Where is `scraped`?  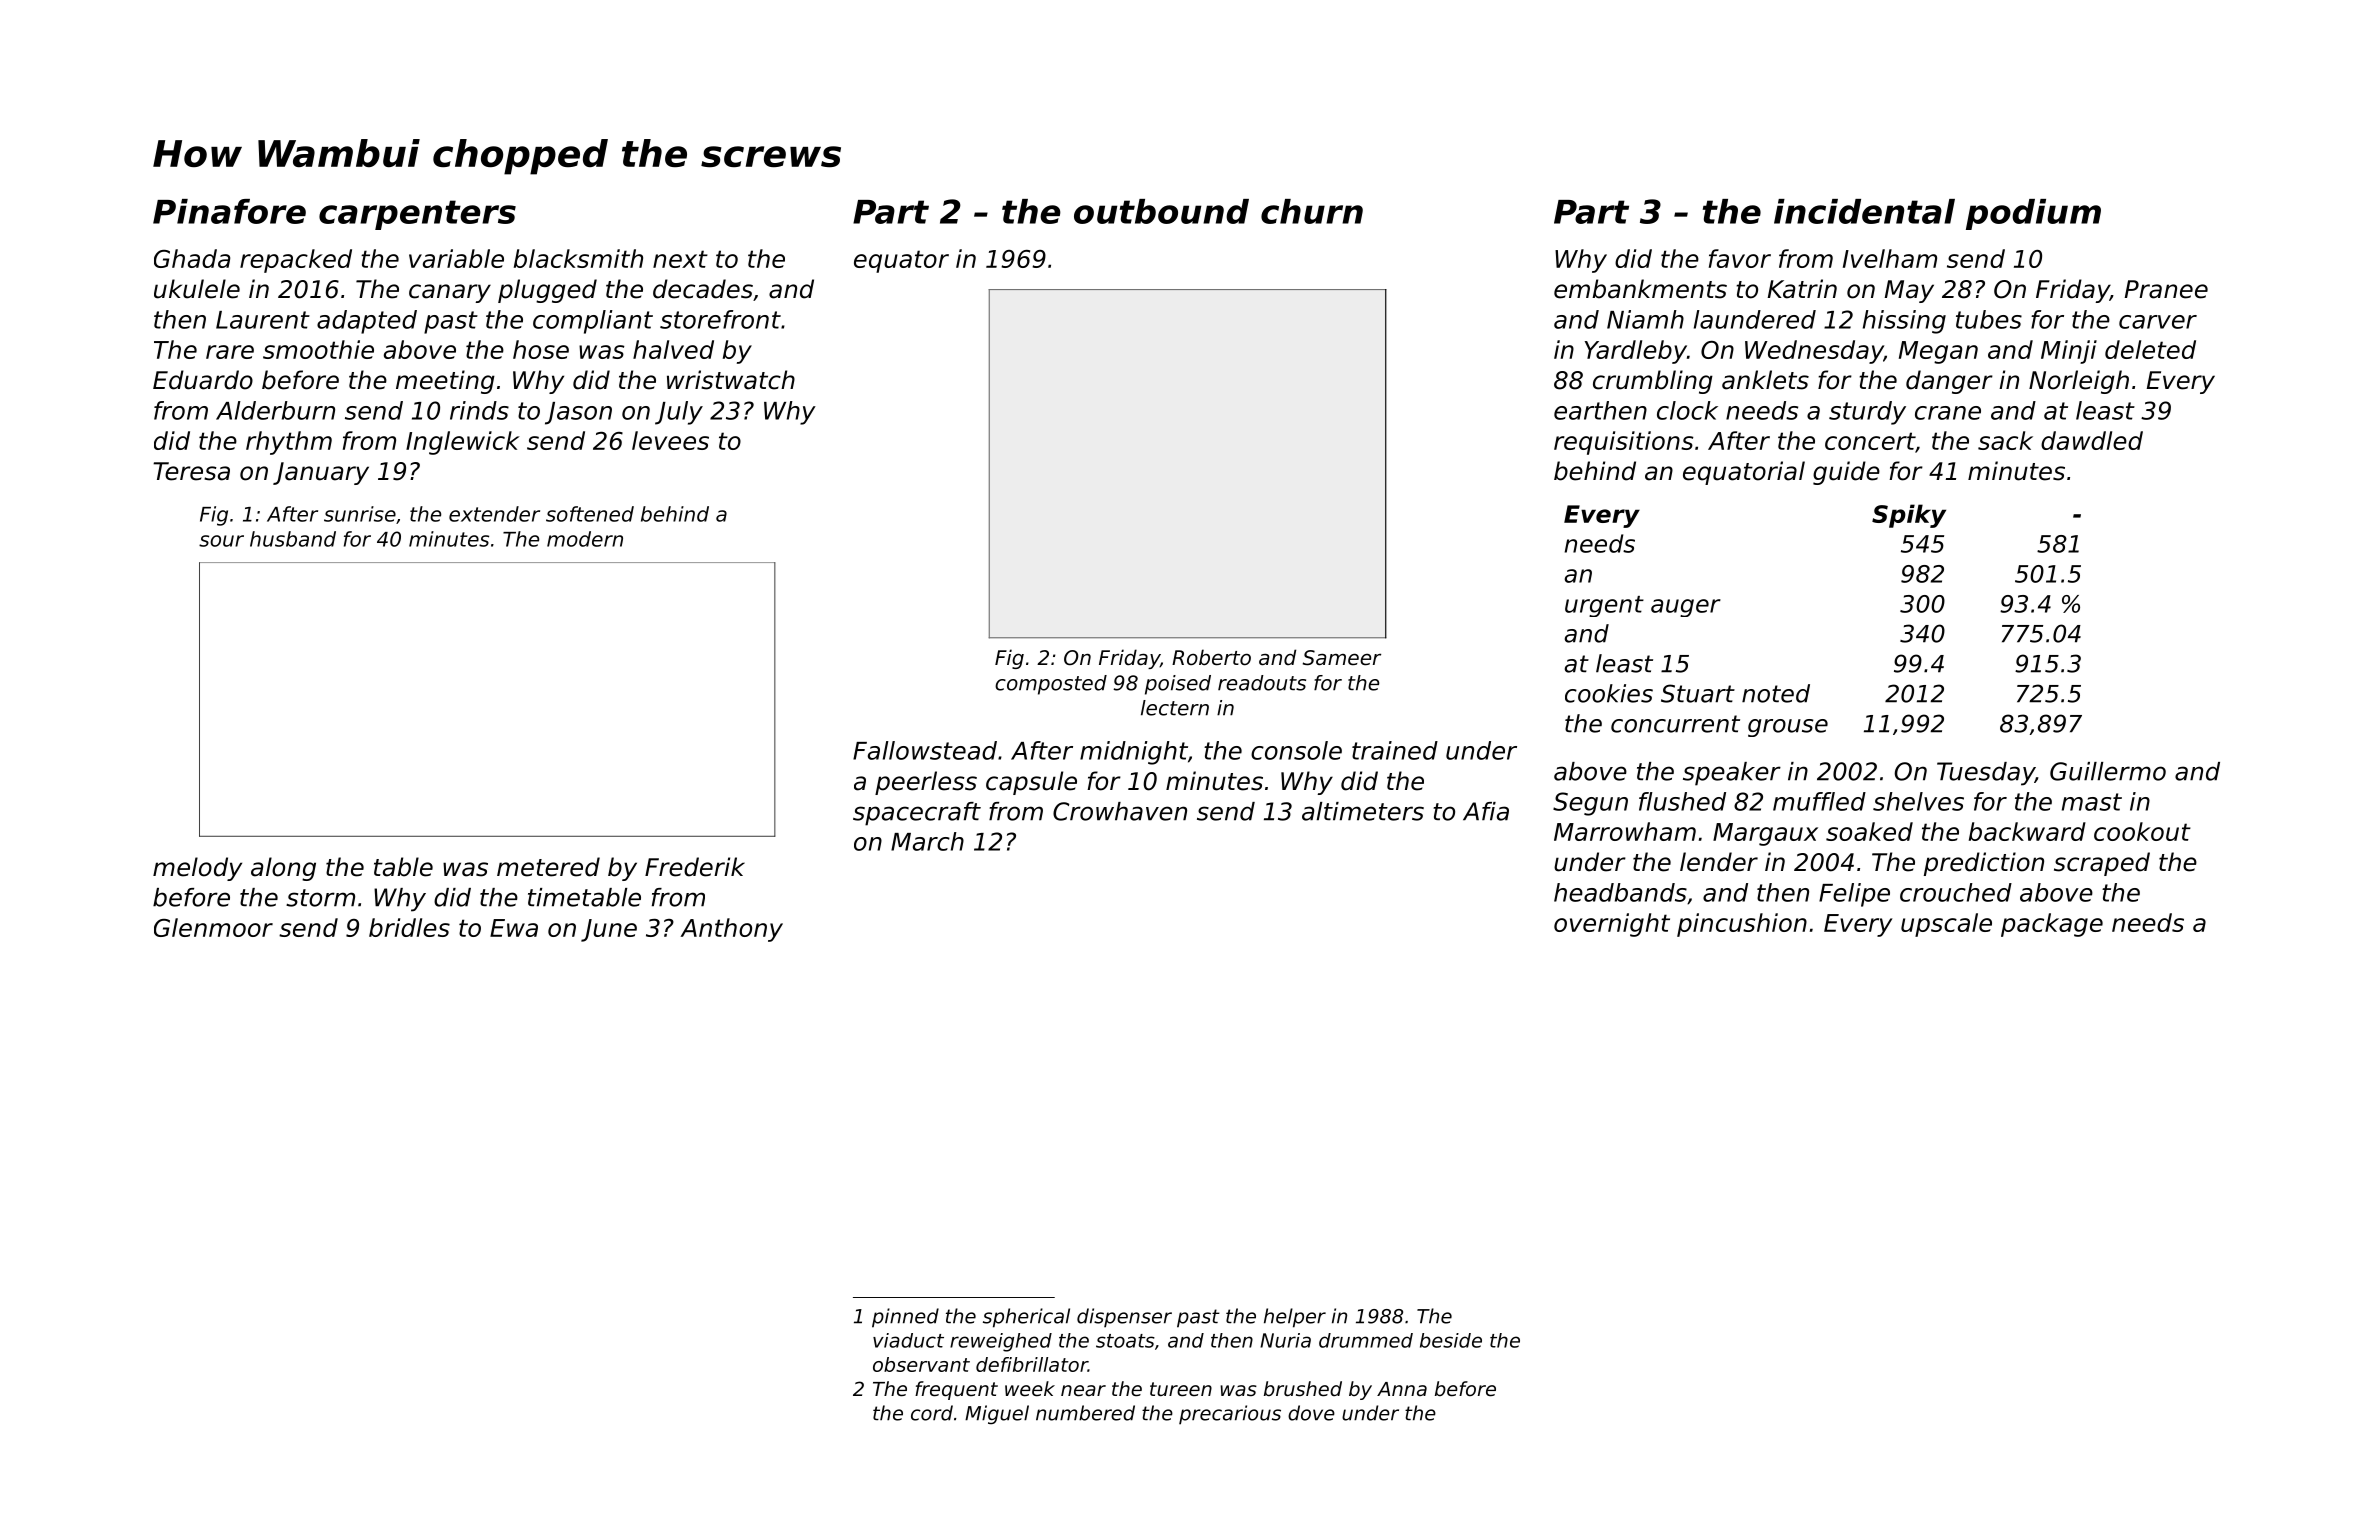
scraped is located at coordinates (2102, 864).
